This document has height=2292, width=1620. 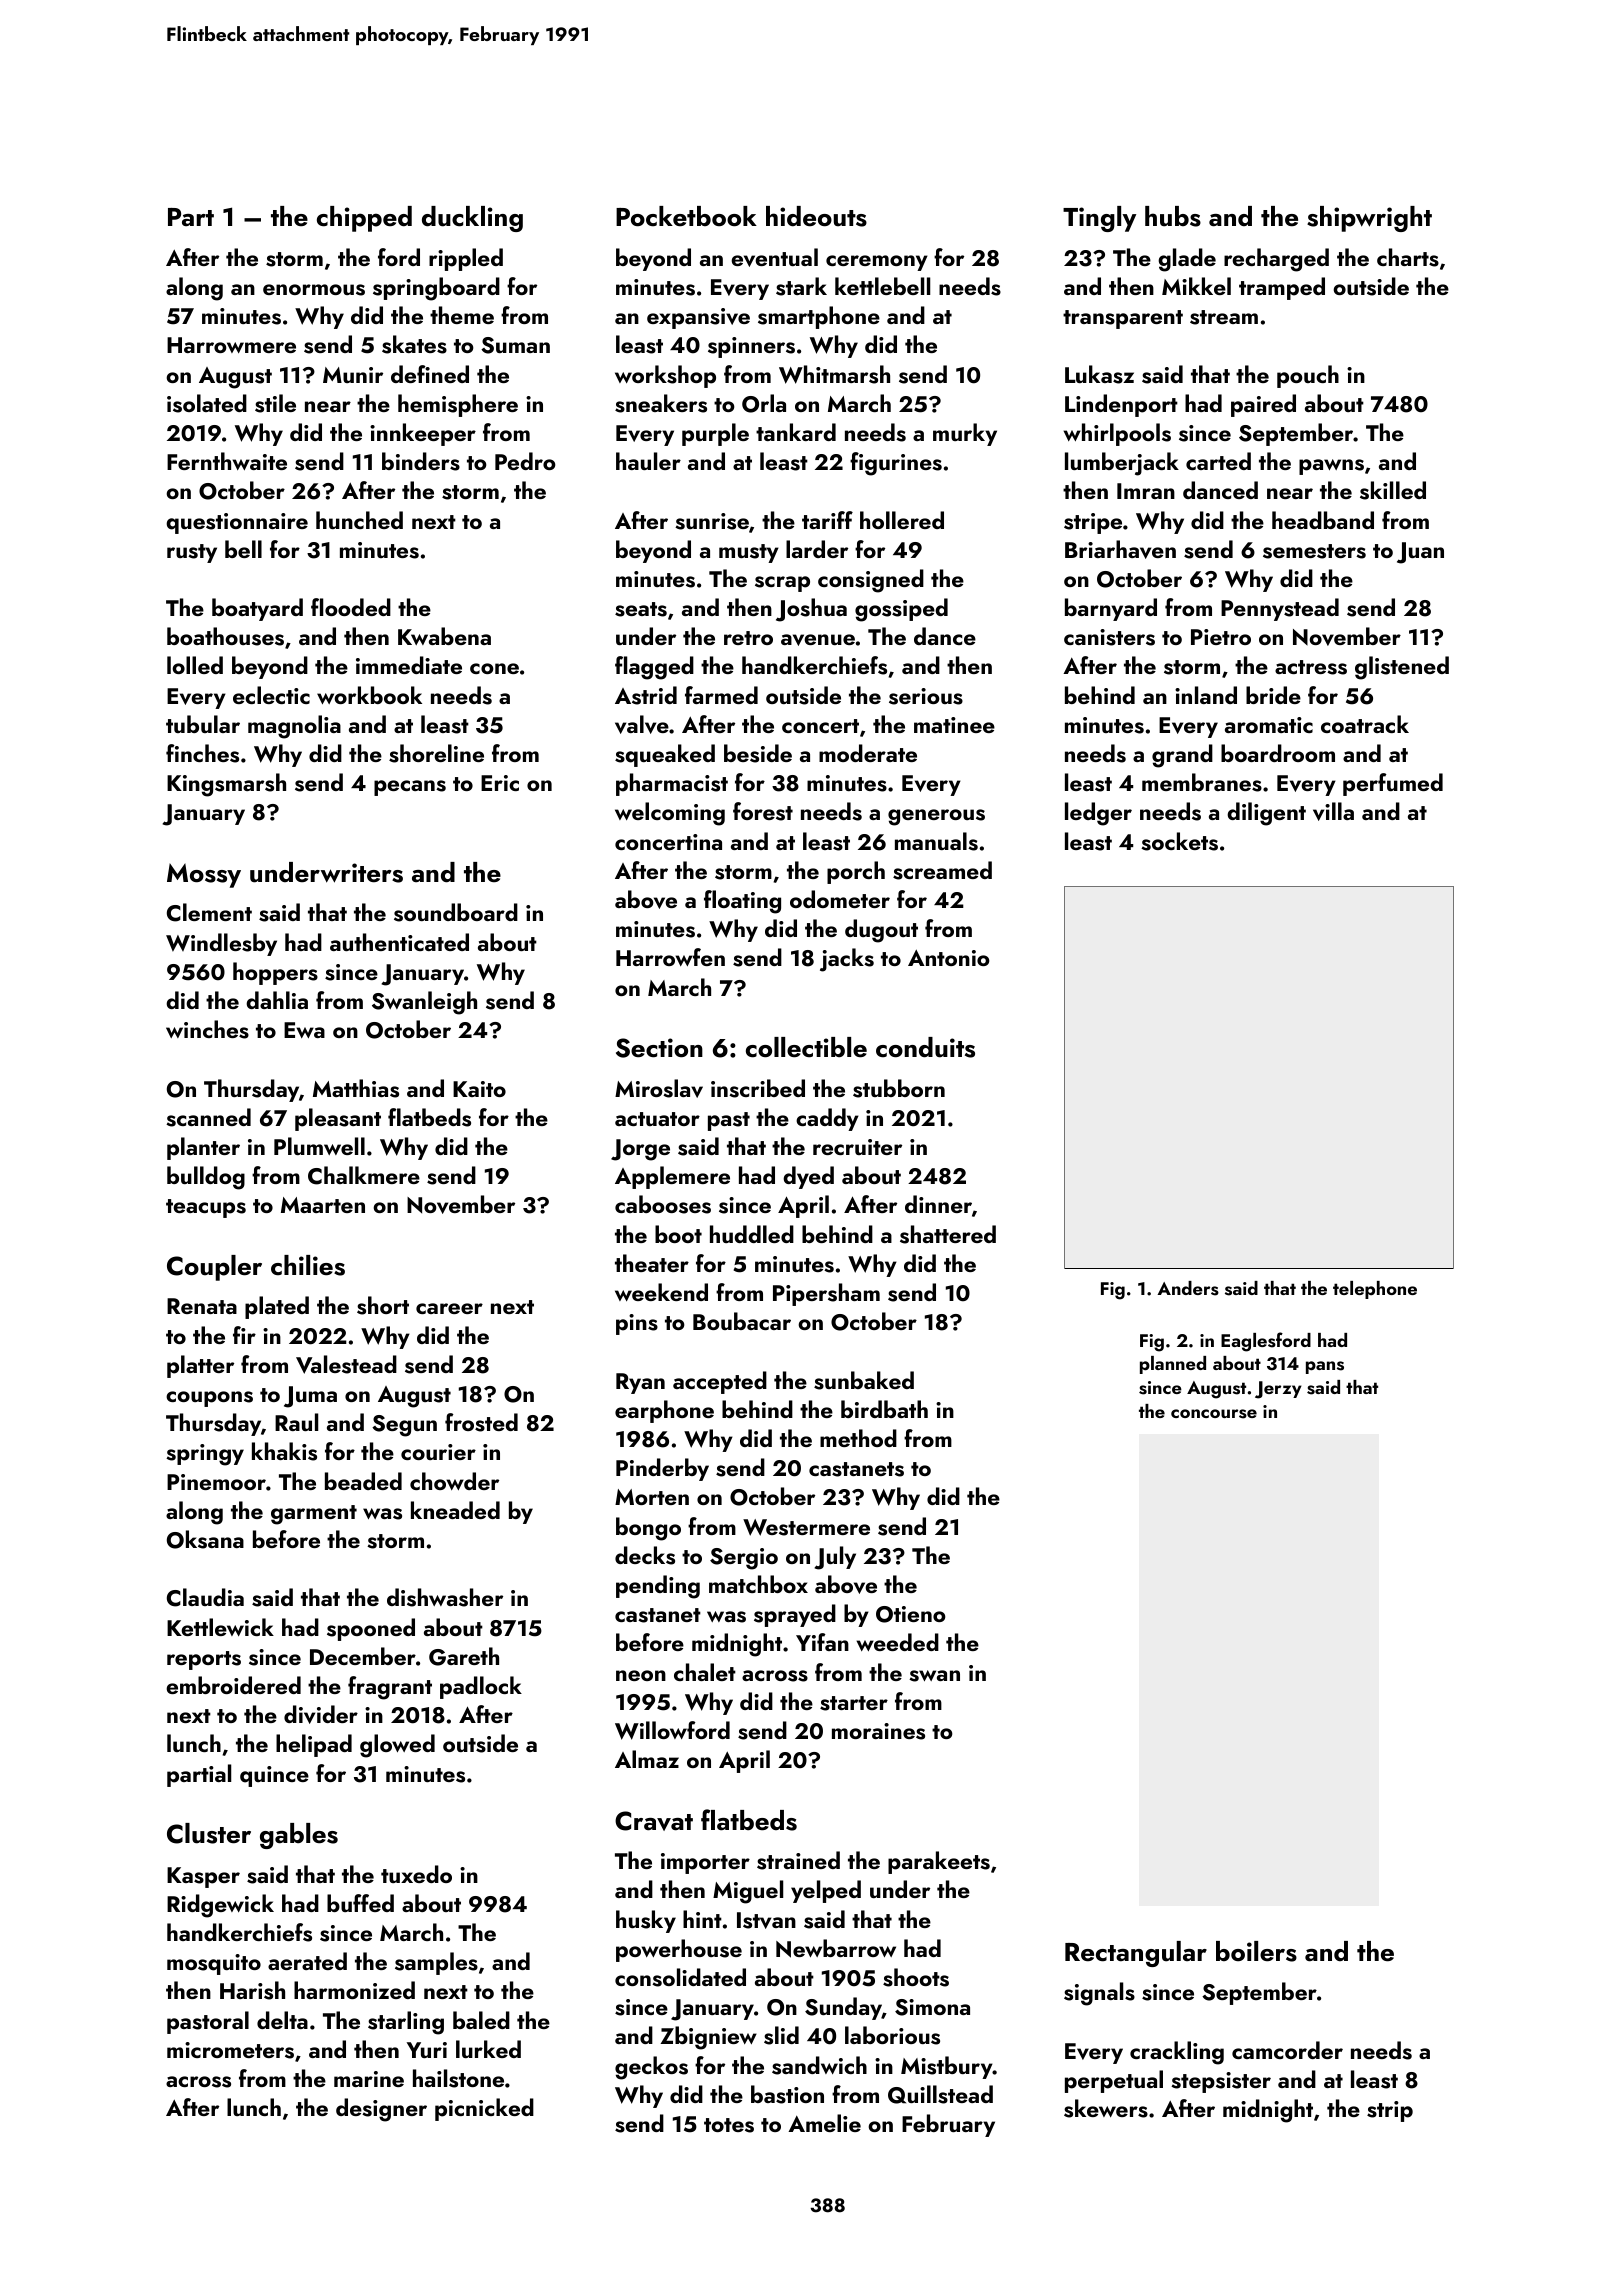 What do you see at coordinates (686, 216) in the document?
I see `Pocketbook` at bounding box center [686, 216].
